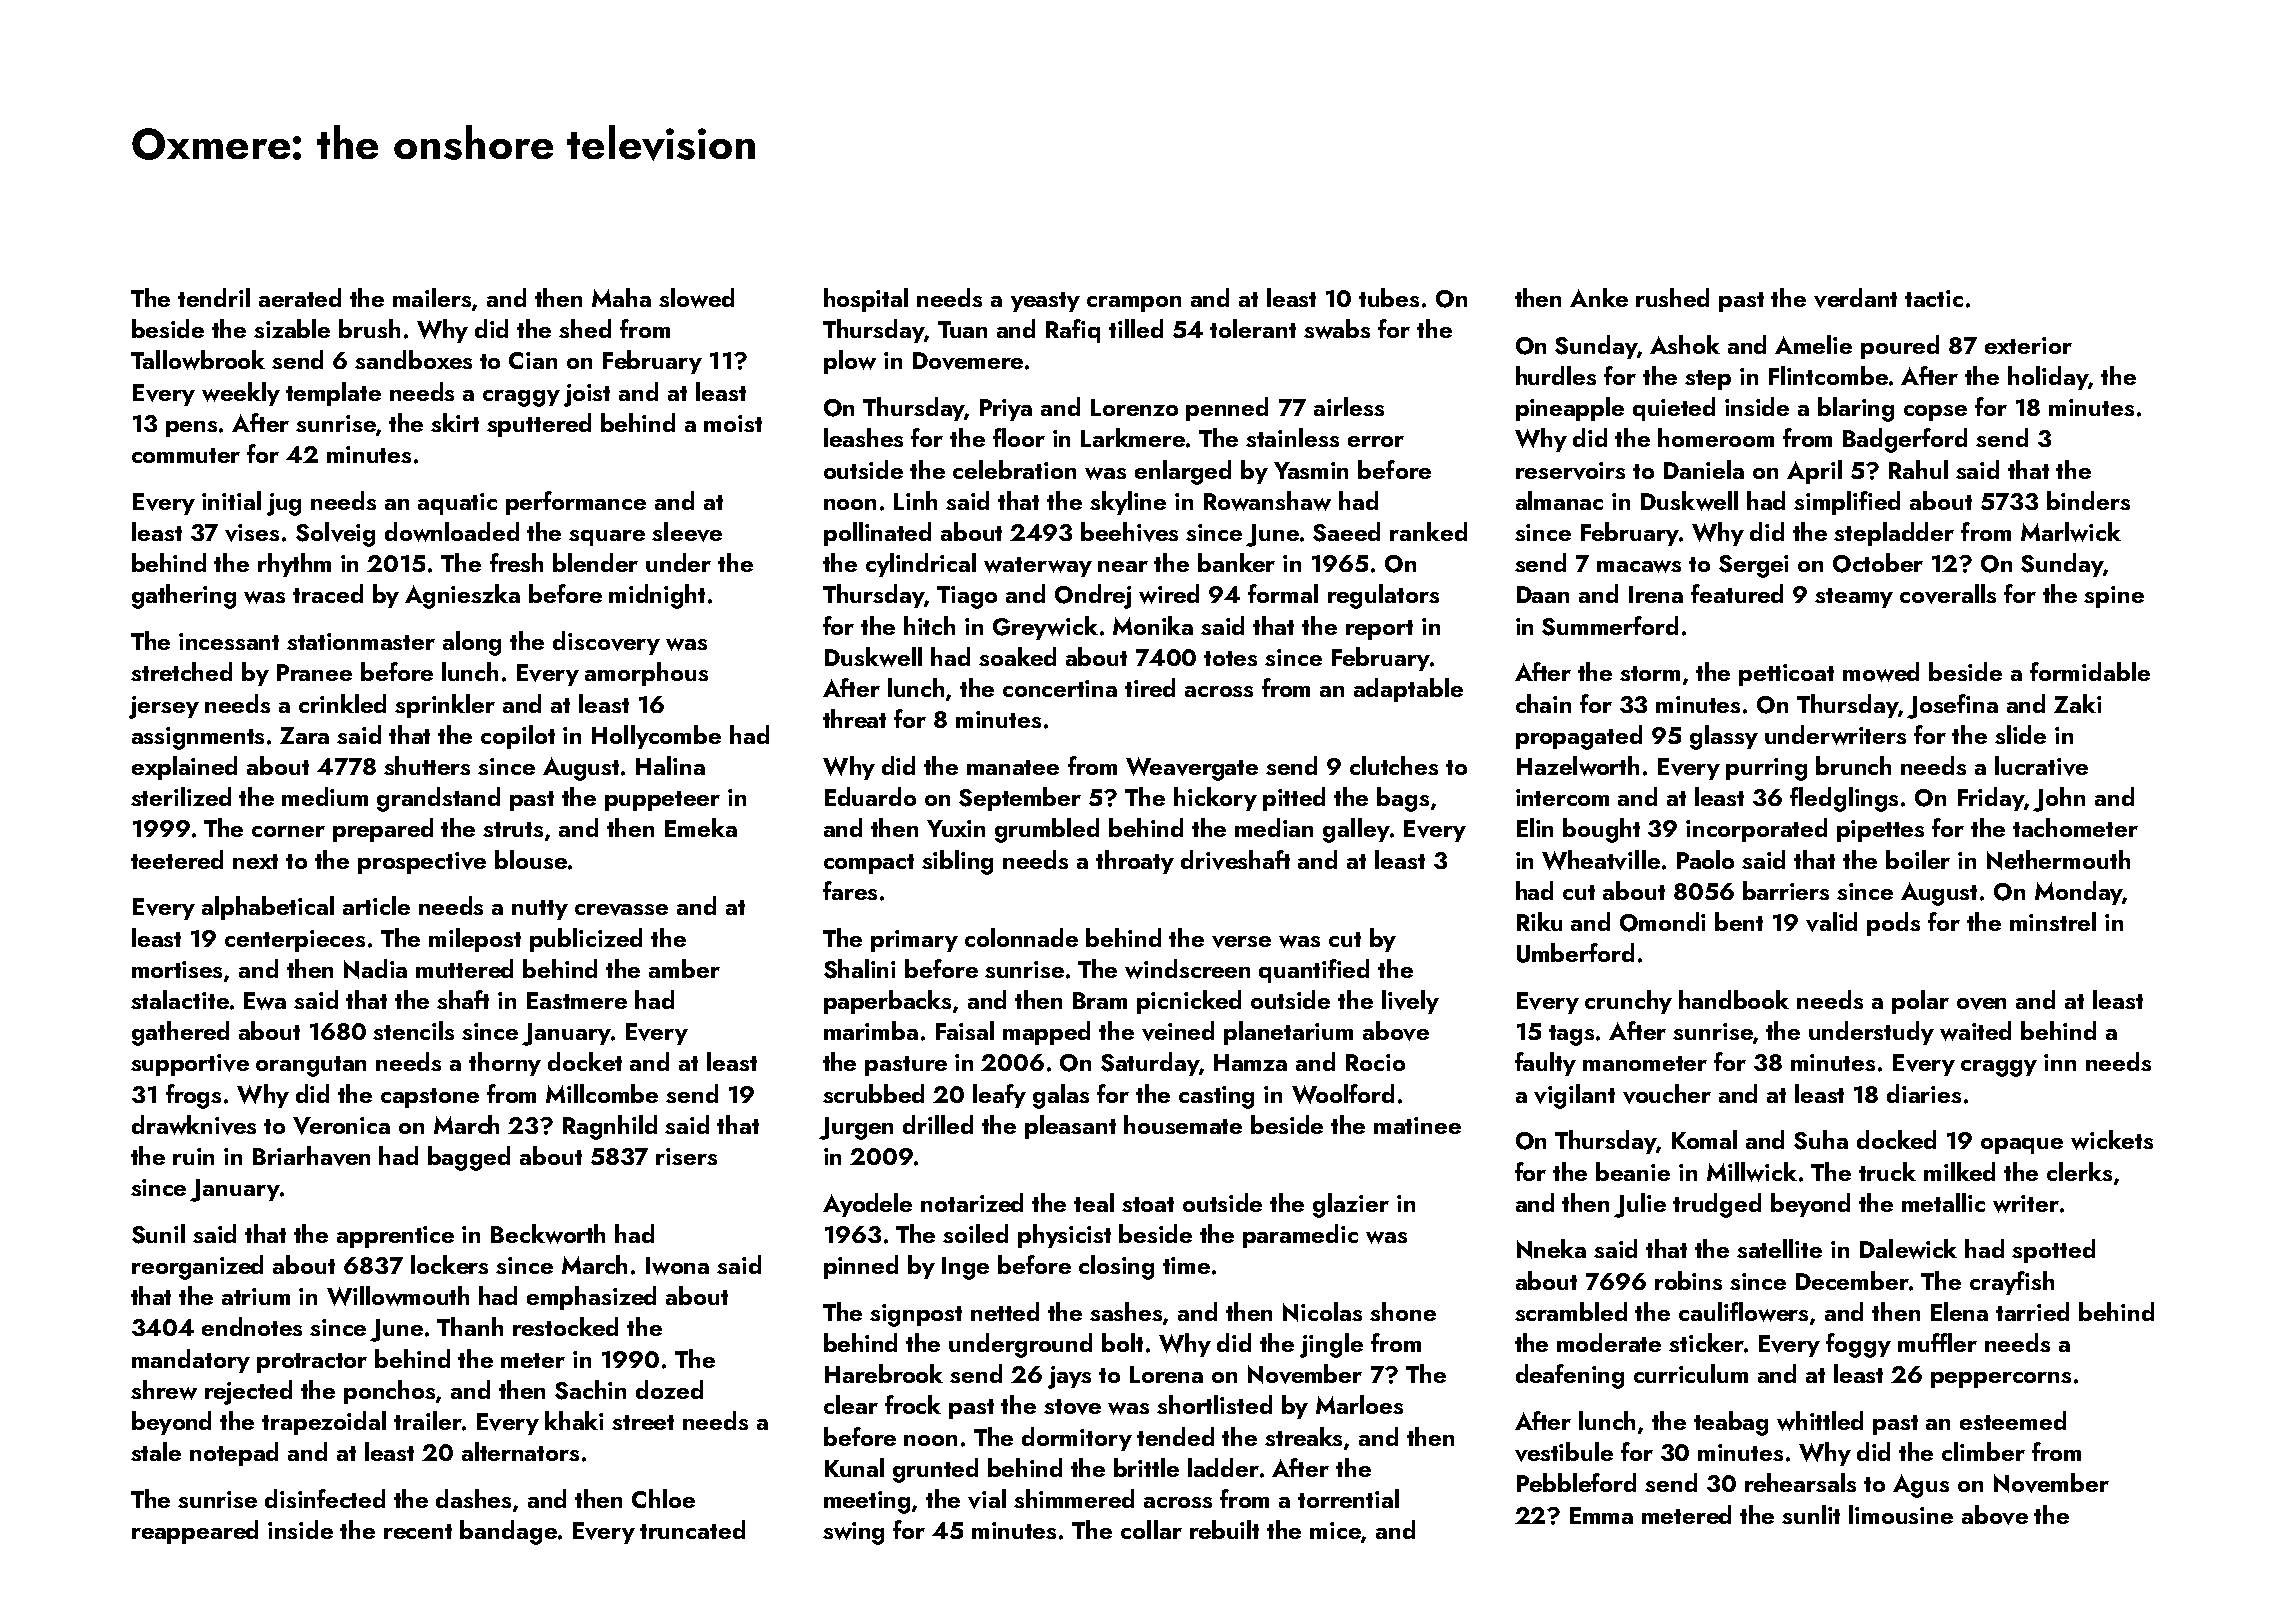  Describe the element at coordinates (1093, 596) in the page. I see `Ondrej` at that location.
